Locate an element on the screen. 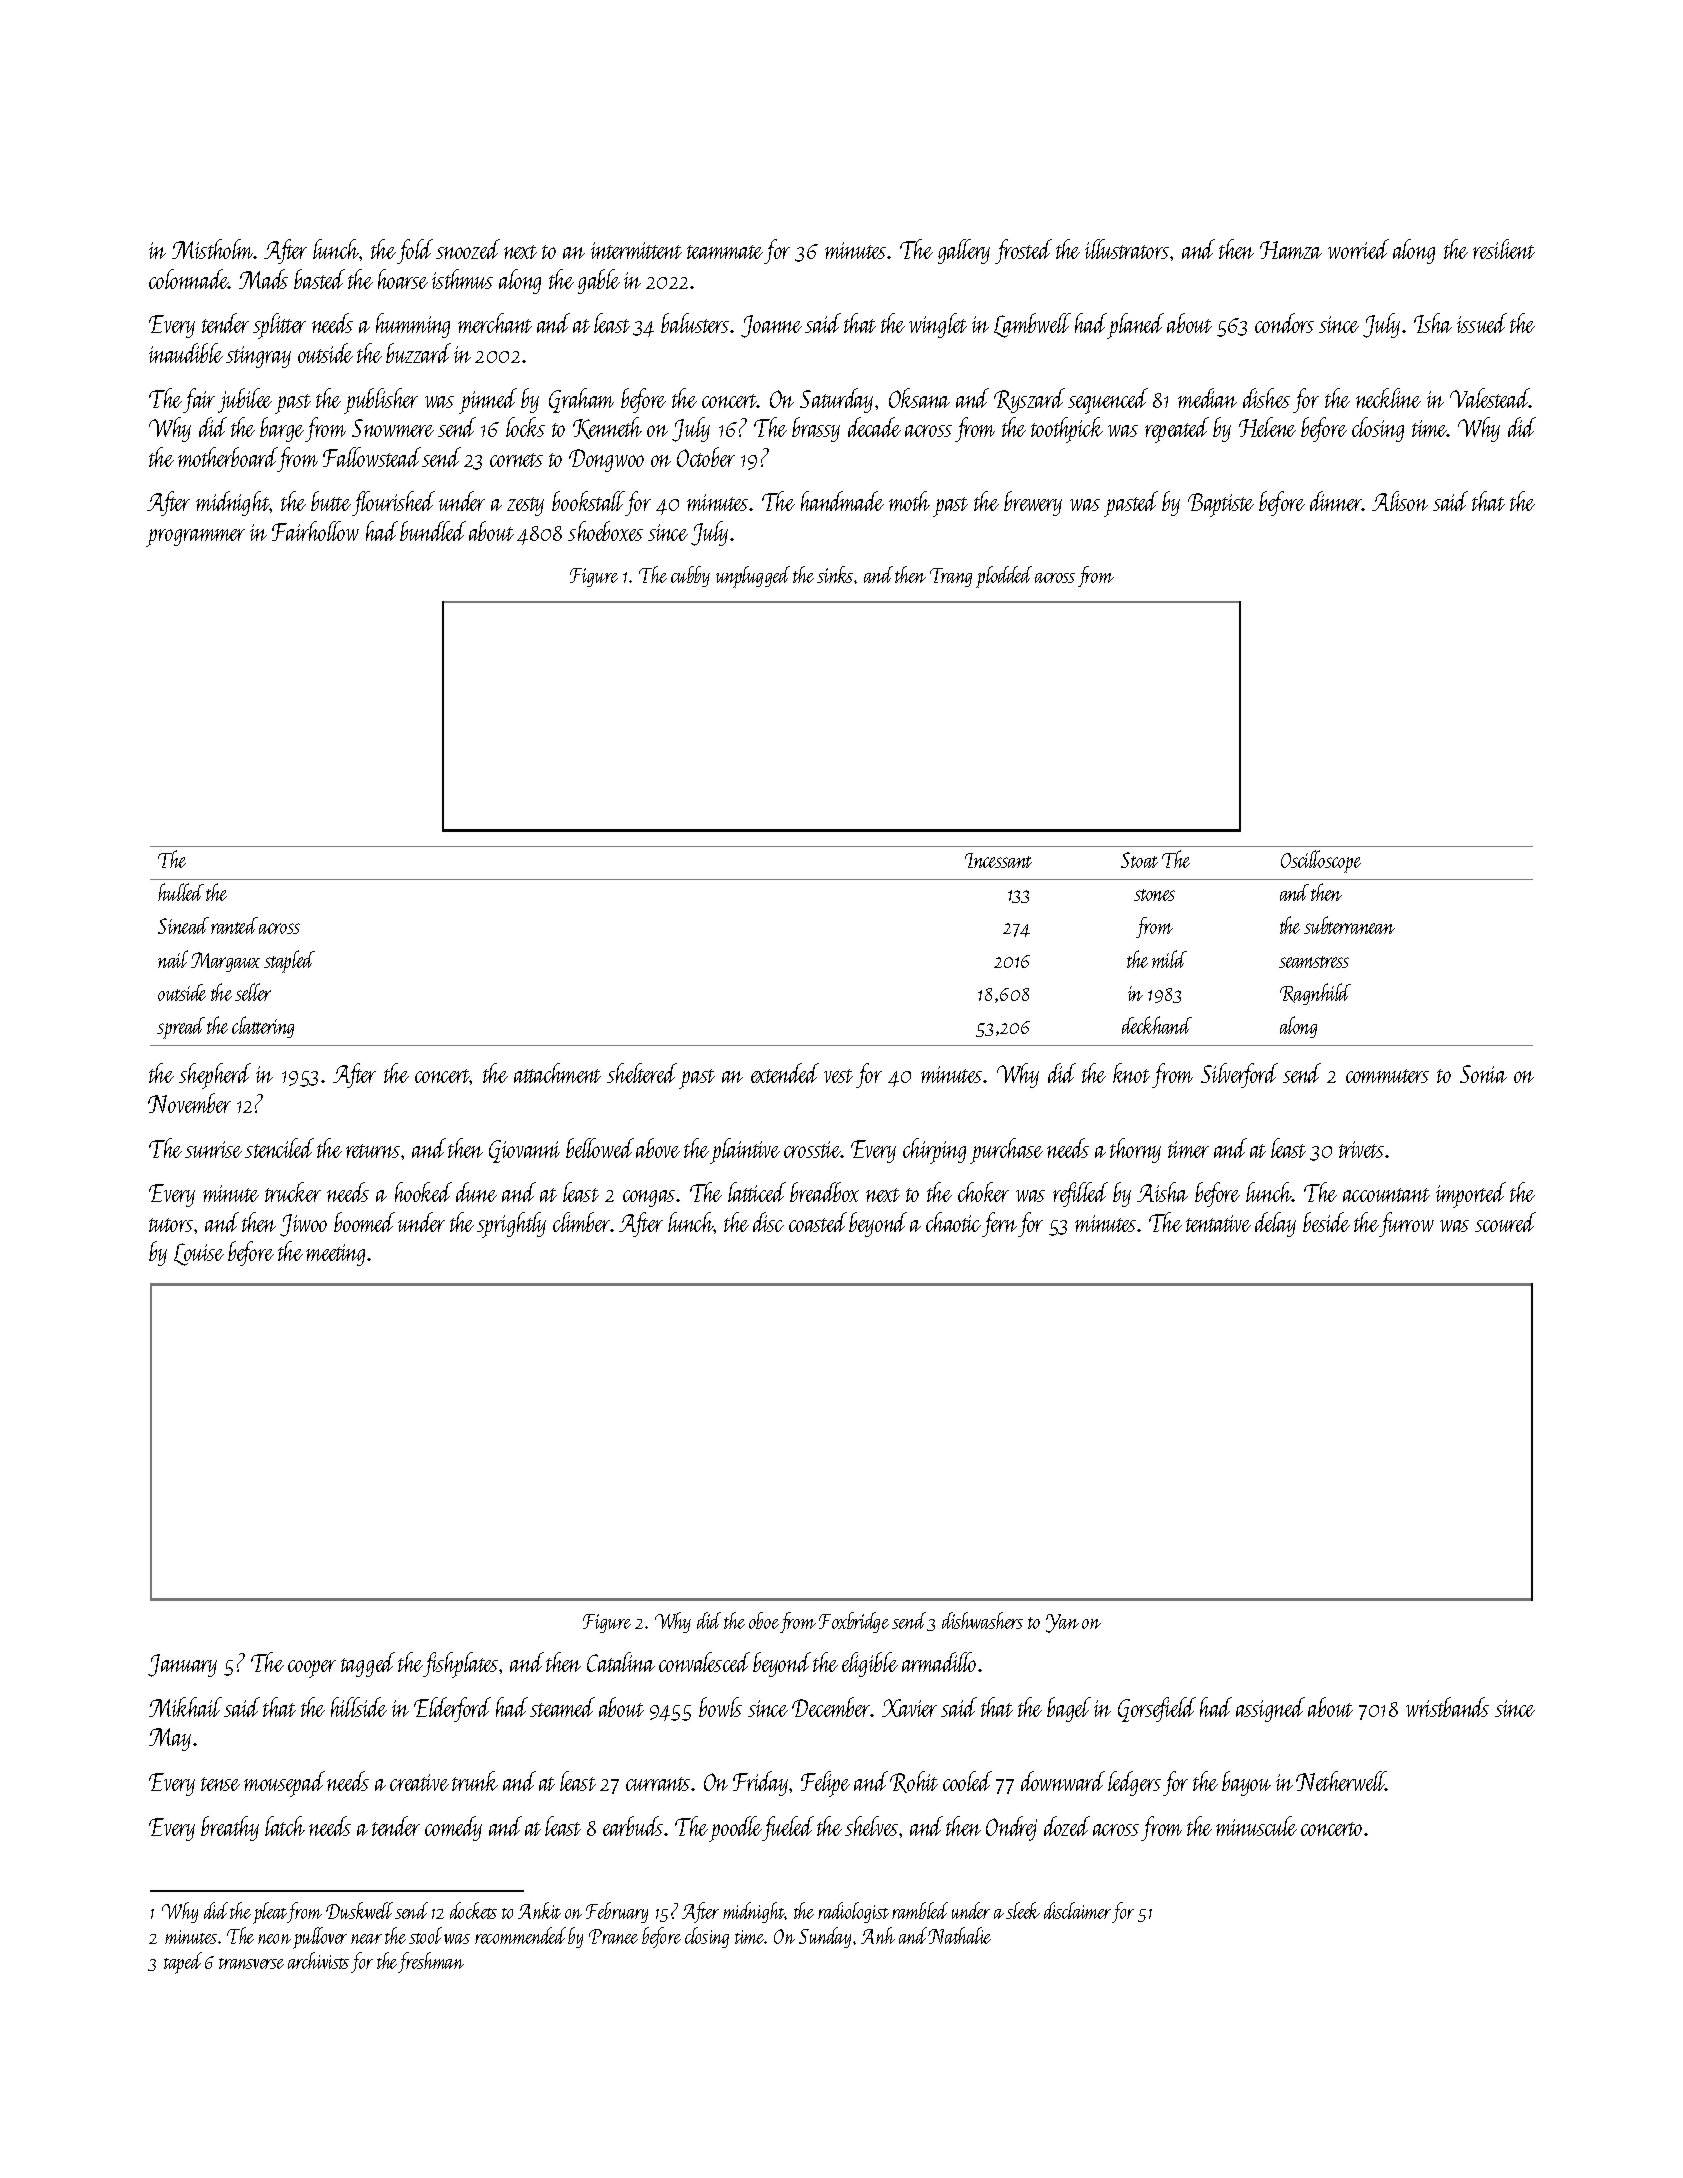  Louise is located at coordinates (199, 1254).
